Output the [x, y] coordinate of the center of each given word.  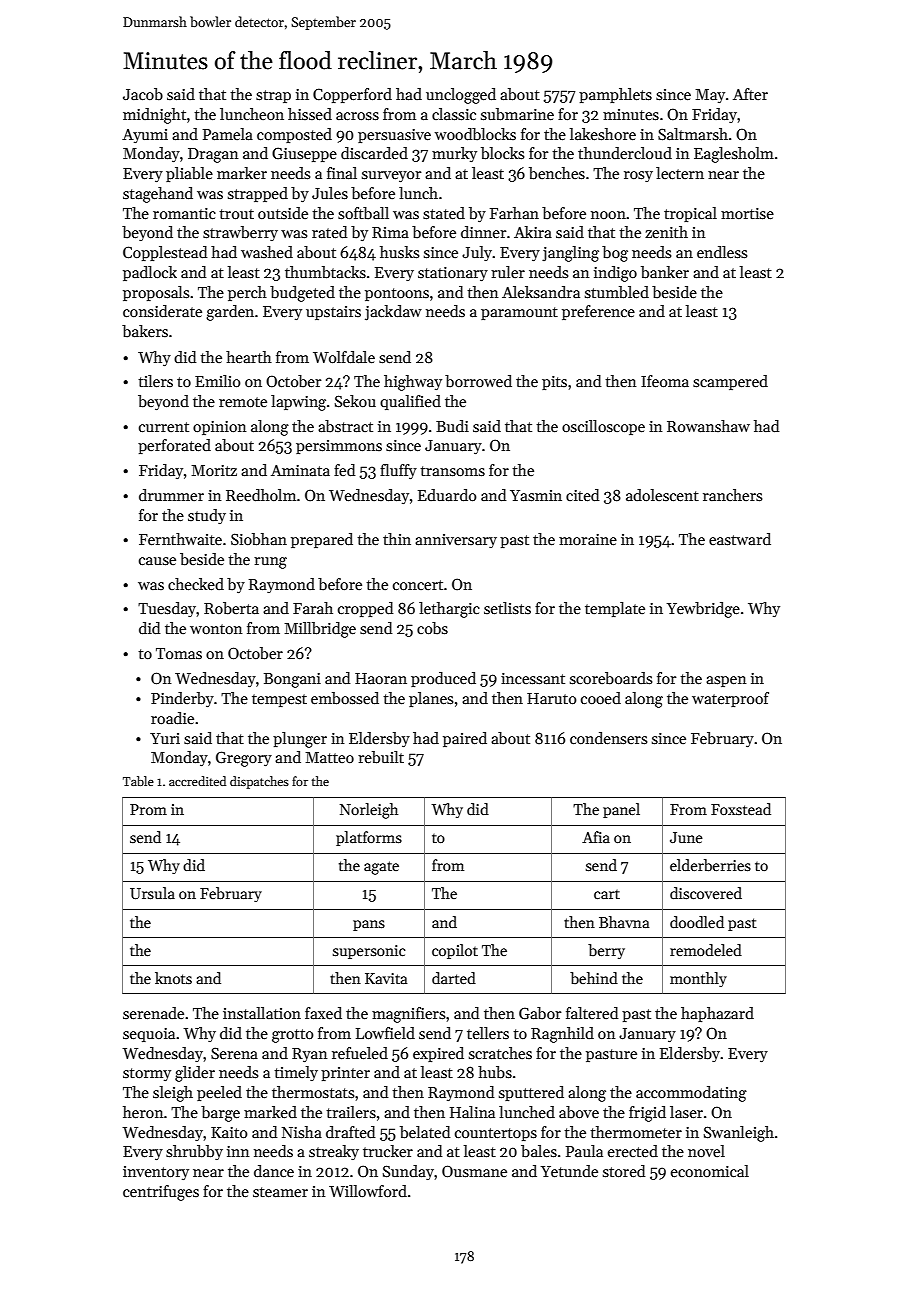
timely [296, 1073]
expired [438, 1054]
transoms [452, 471]
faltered [592, 1013]
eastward [740, 539]
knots [173, 978]
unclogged [461, 96]
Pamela [228, 134]
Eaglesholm [734, 155]
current [164, 427]
